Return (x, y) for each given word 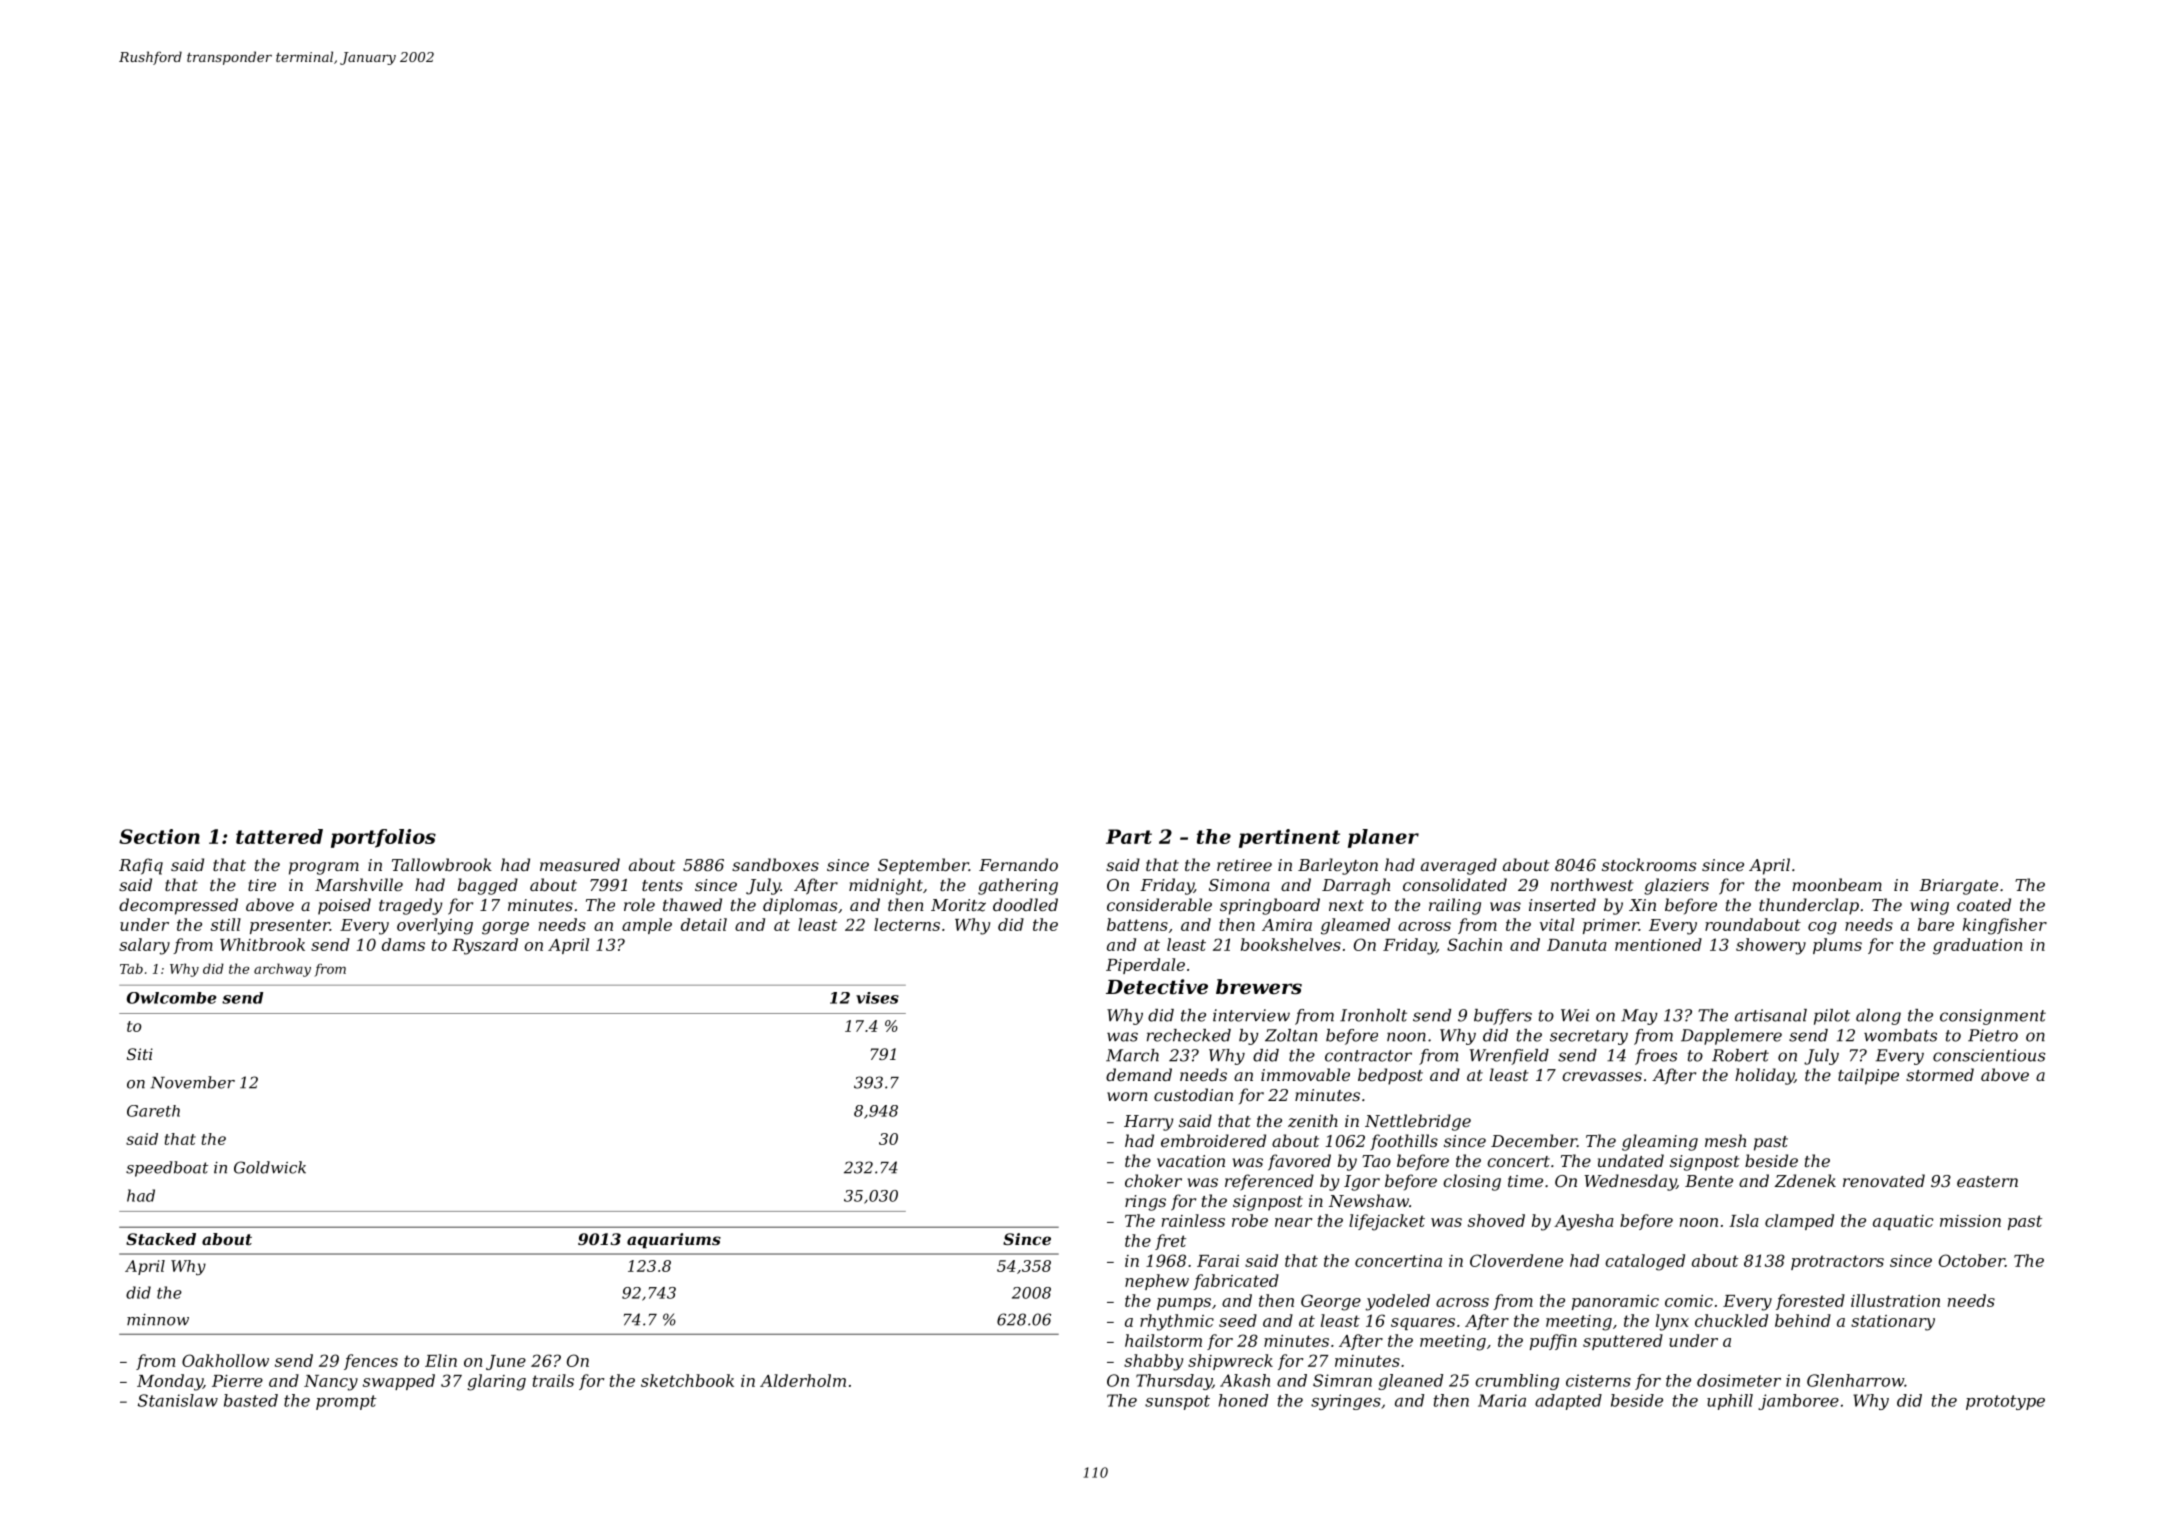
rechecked (1189, 1035)
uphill (1730, 1402)
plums (1837, 946)
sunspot (1177, 1402)
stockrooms (1649, 864)
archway (282, 970)
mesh (1725, 1140)
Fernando (1018, 864)
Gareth (153, 1111)
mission (1970, 1221)
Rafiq (141, 866)
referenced (1269, 1182)
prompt (346, 1402)
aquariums (674, 1241)
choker (1153, 1180)
